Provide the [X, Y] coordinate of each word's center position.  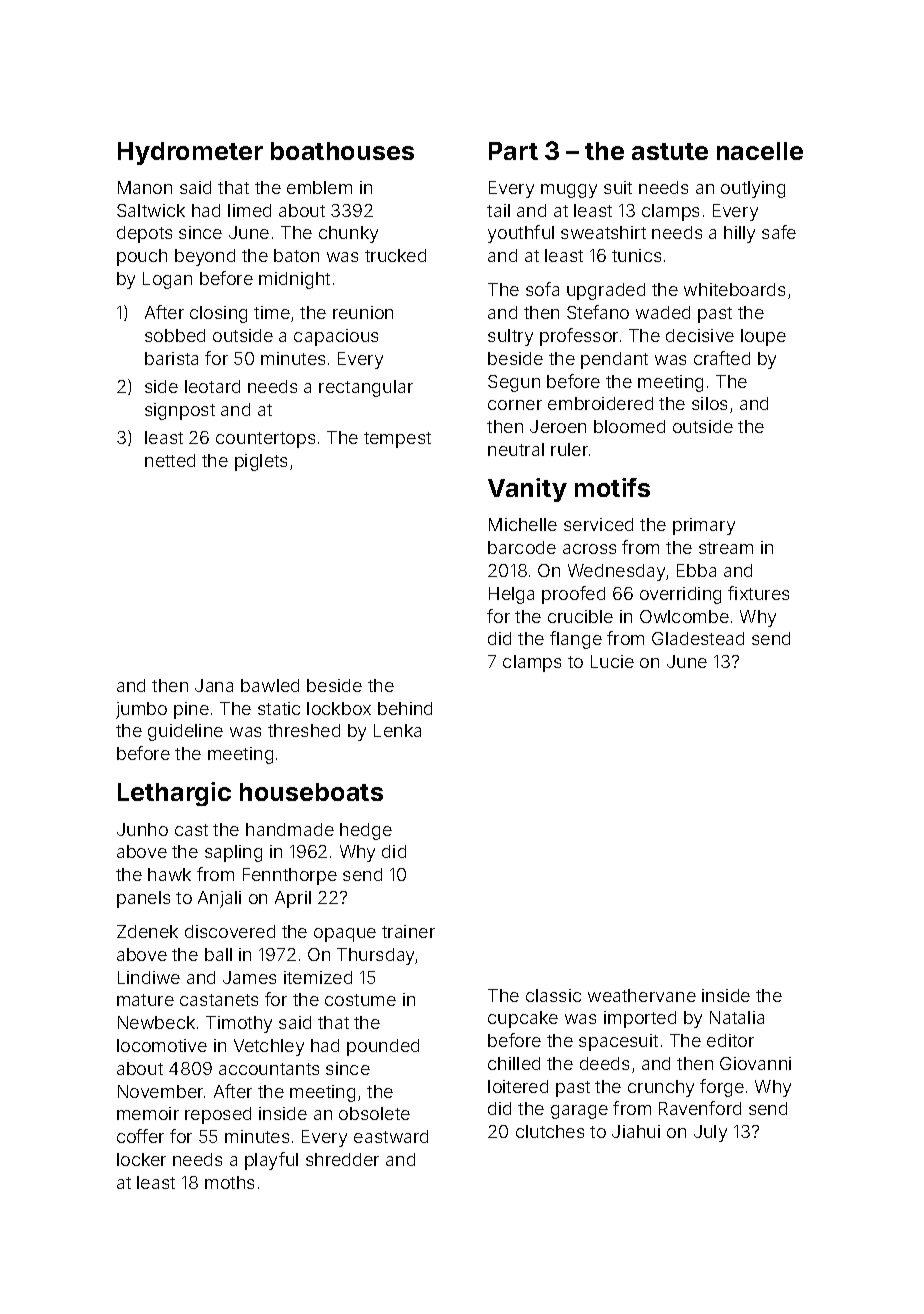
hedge [366, 831]
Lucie [612, 661]
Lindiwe [149, 977]
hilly [739, 234]
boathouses [342, 151]
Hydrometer [190, 153]
